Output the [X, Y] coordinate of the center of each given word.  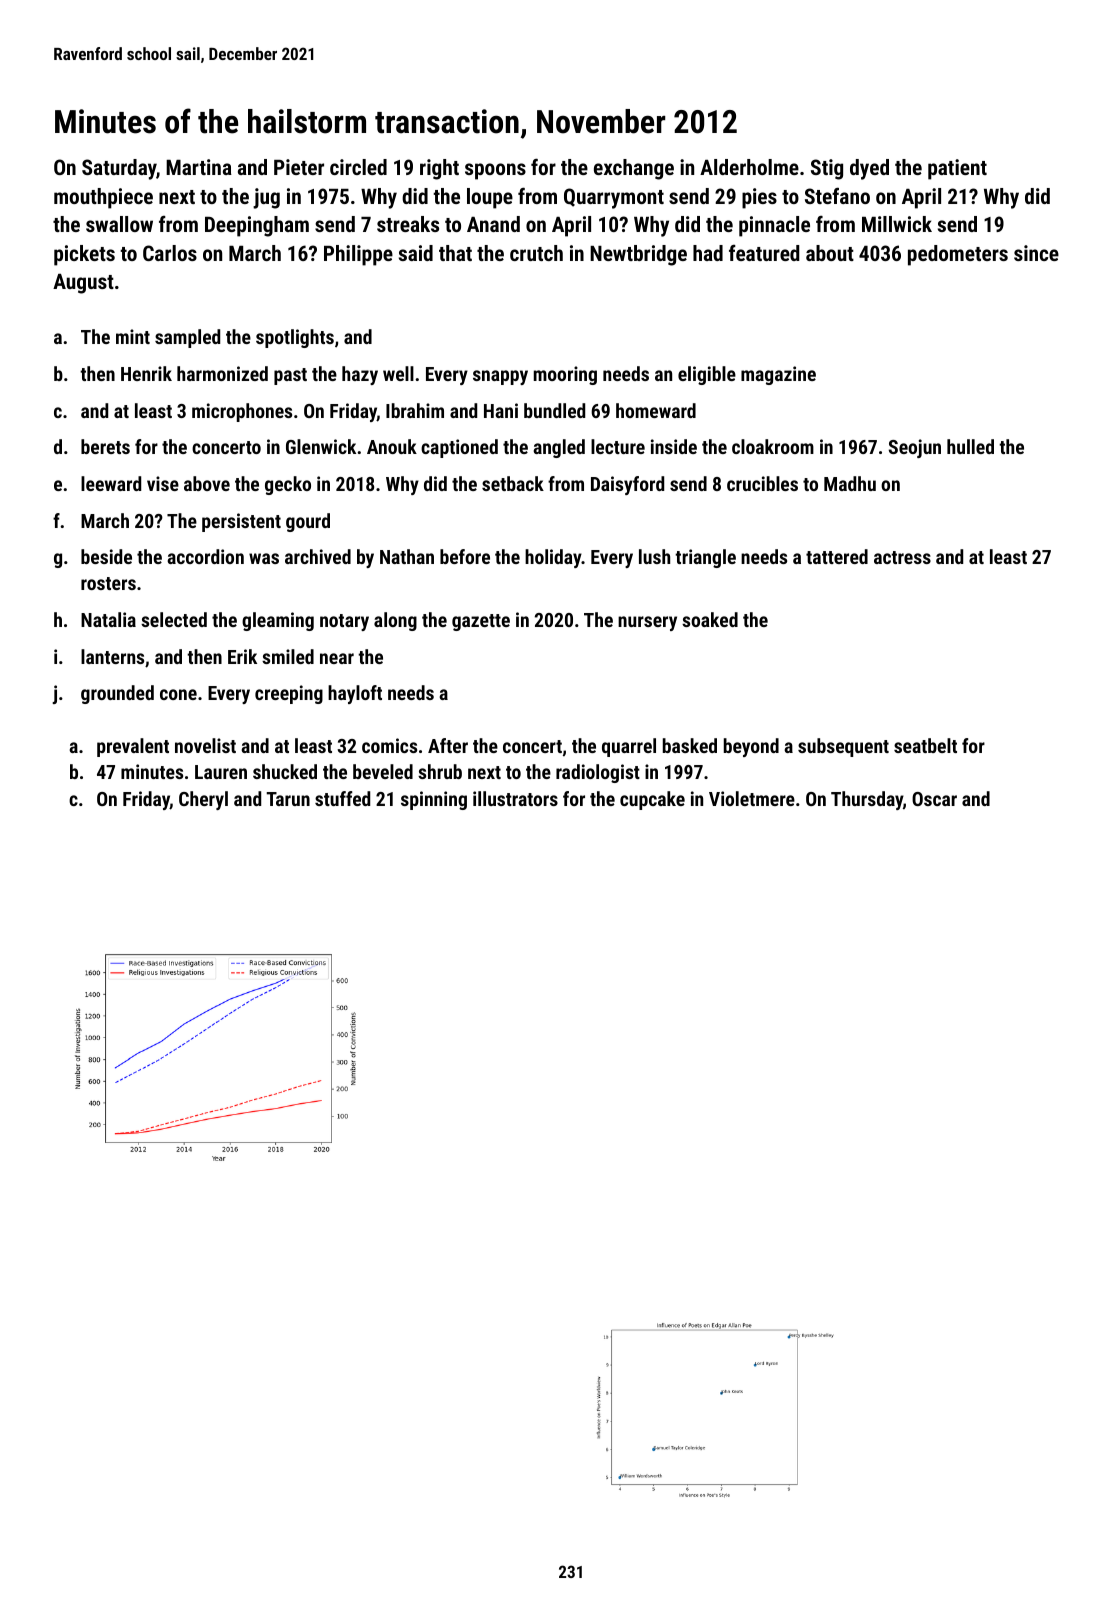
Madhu [850, 483]
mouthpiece [103, 198]
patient [957, 169]
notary [344, 622]
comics [389, 745]
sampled [187, 338]
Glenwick [321, 446]
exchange [634, 169]
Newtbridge [638, 255]
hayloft [355, 694]
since [1036, 253]
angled [559, 448]
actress [902, 557]
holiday [553, 558]
